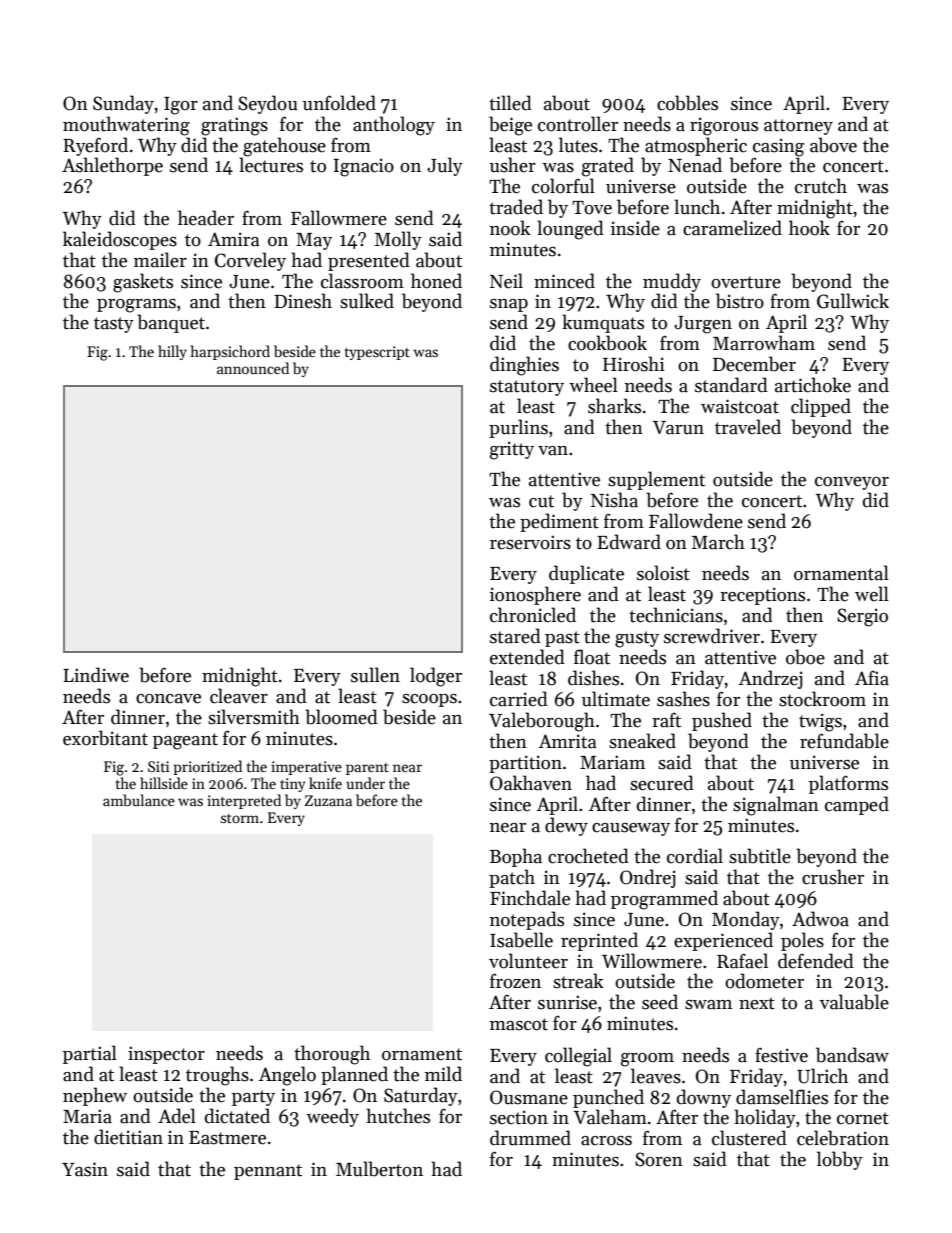  Describe the element at coordinates (516, 857) in the image. I see `Bopha` at that location.
